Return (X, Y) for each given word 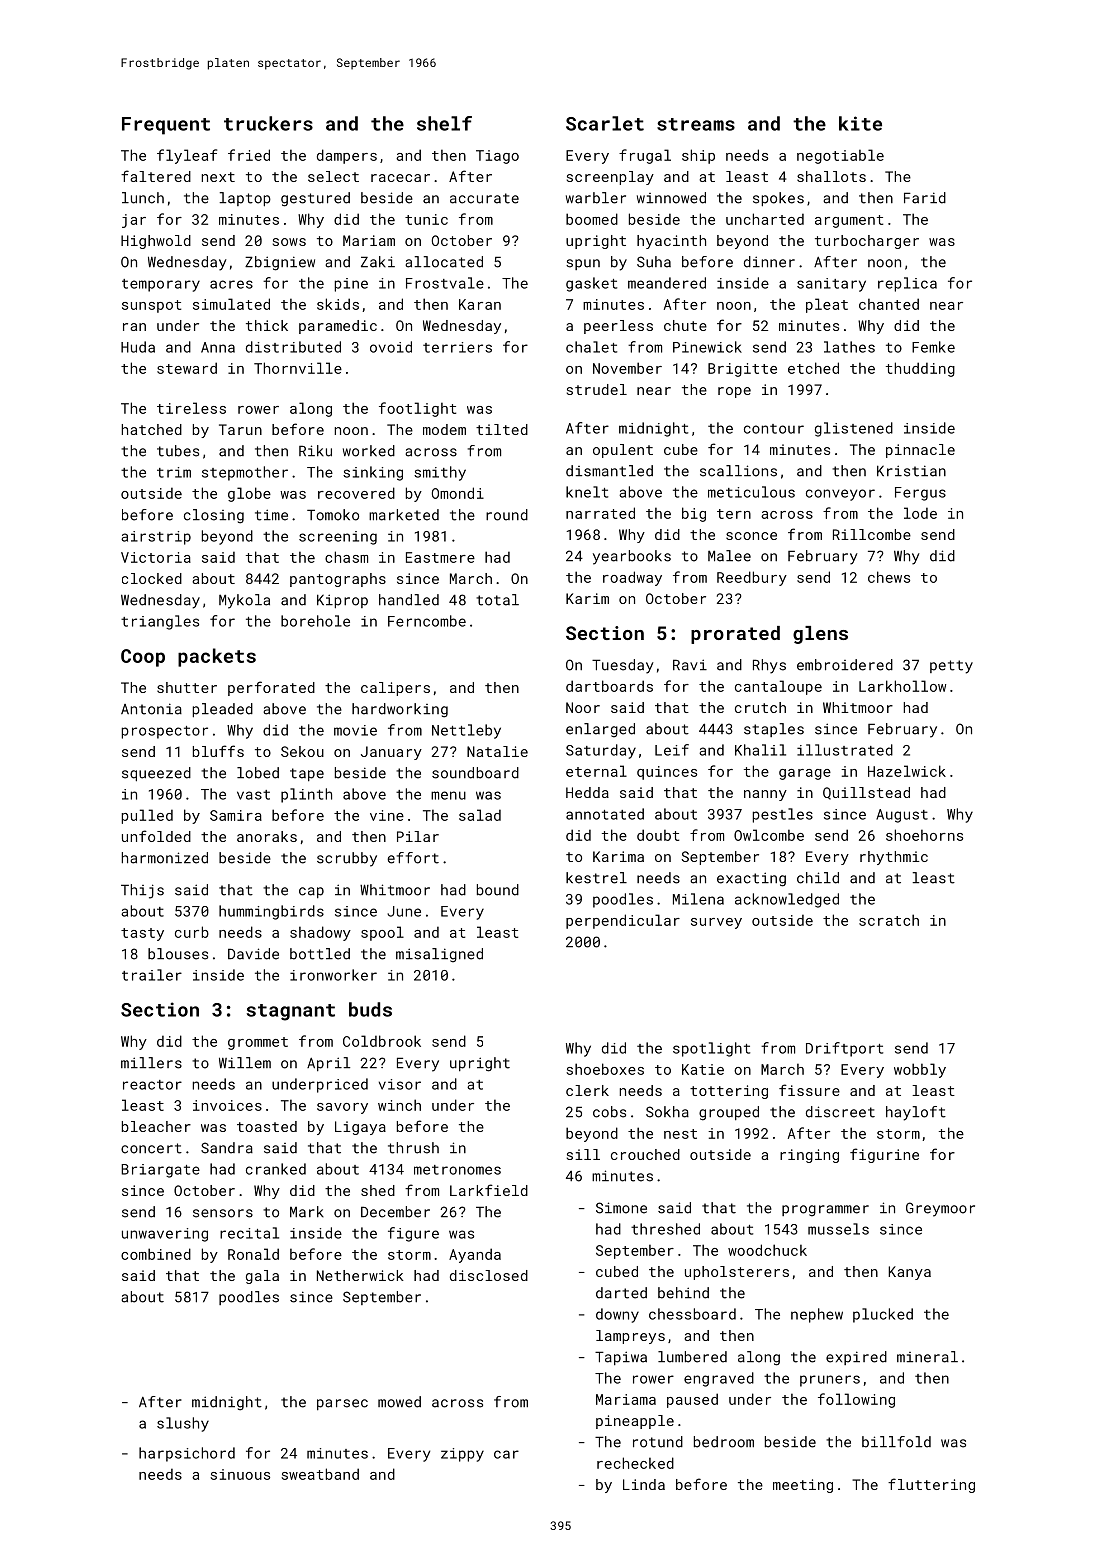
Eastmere (440, 557)
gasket (591, 284)
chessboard (692, 1314)
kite (860, 123)
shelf (444, 123)
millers (151, 1063)
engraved (719, 1379)
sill (583, 1154)
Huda (138, 347)
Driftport (844, 1049)
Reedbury (752, 578)
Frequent (166, 126)
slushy (183, 1424)
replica (907, 284)
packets (217, 657)
